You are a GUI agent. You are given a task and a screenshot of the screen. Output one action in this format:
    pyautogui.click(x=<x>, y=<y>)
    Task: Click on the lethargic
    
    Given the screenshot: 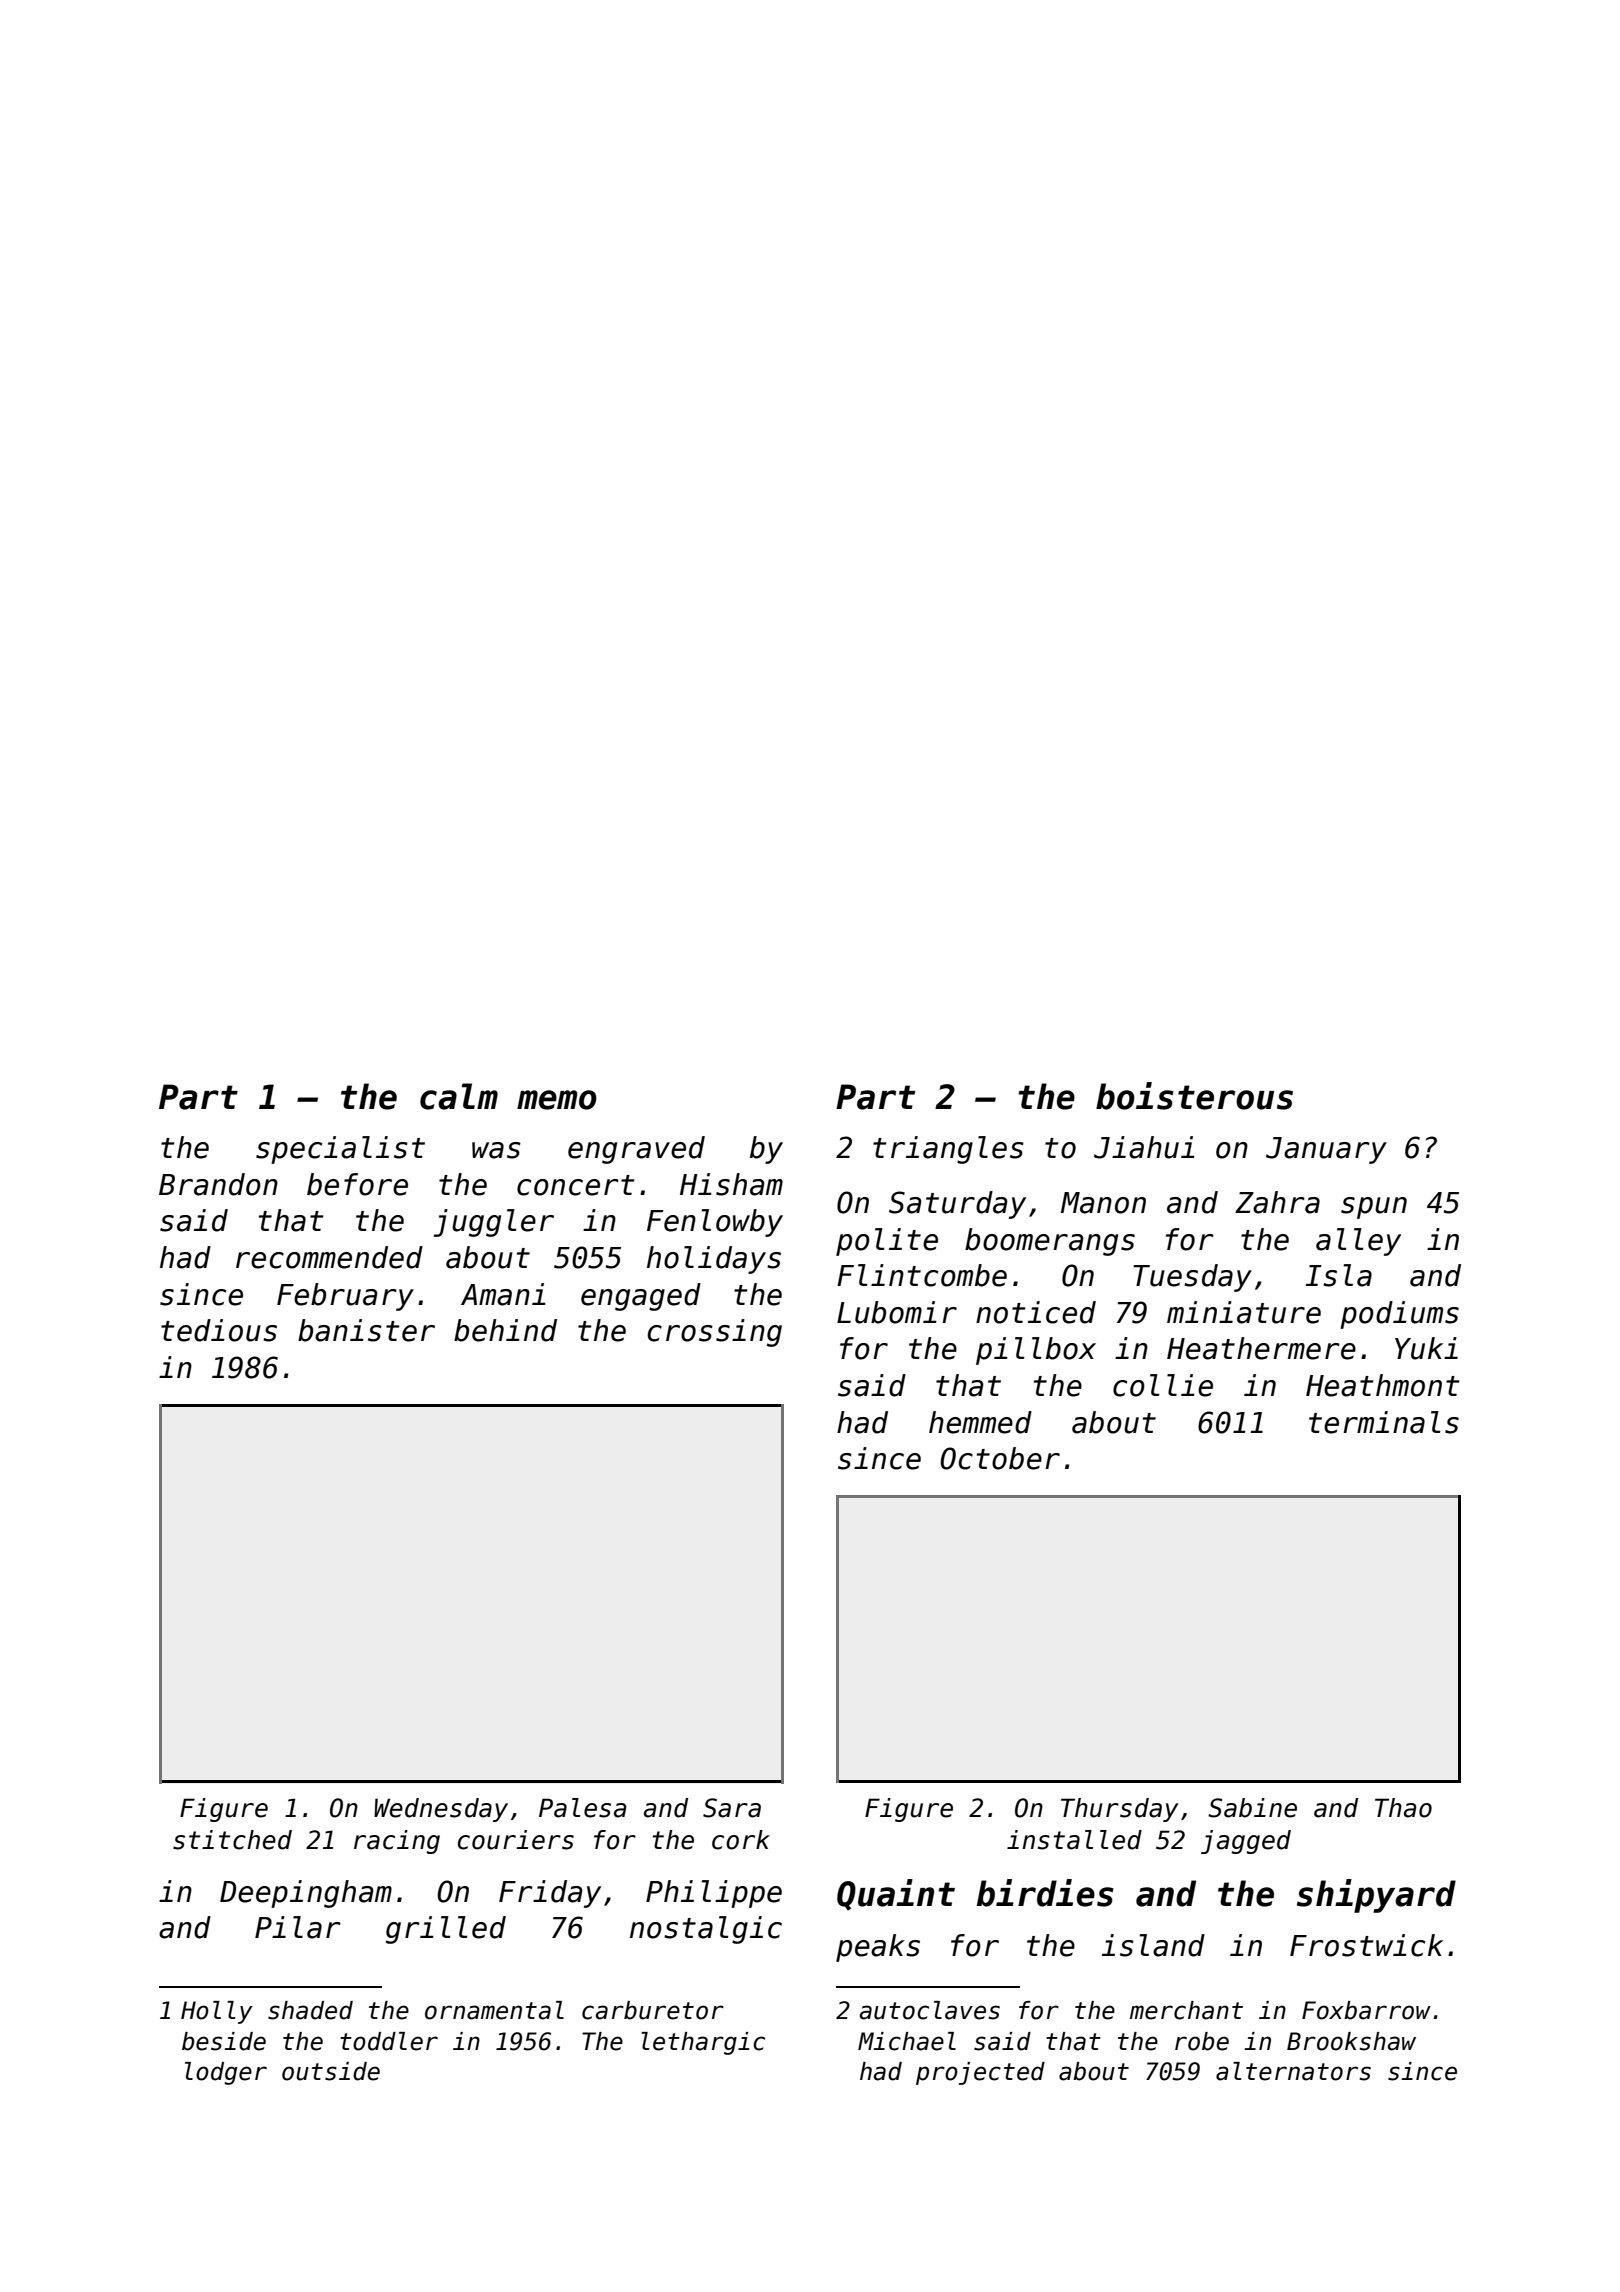 What is the action you would take?
    pyautogui.click(x=703, y=2043)
